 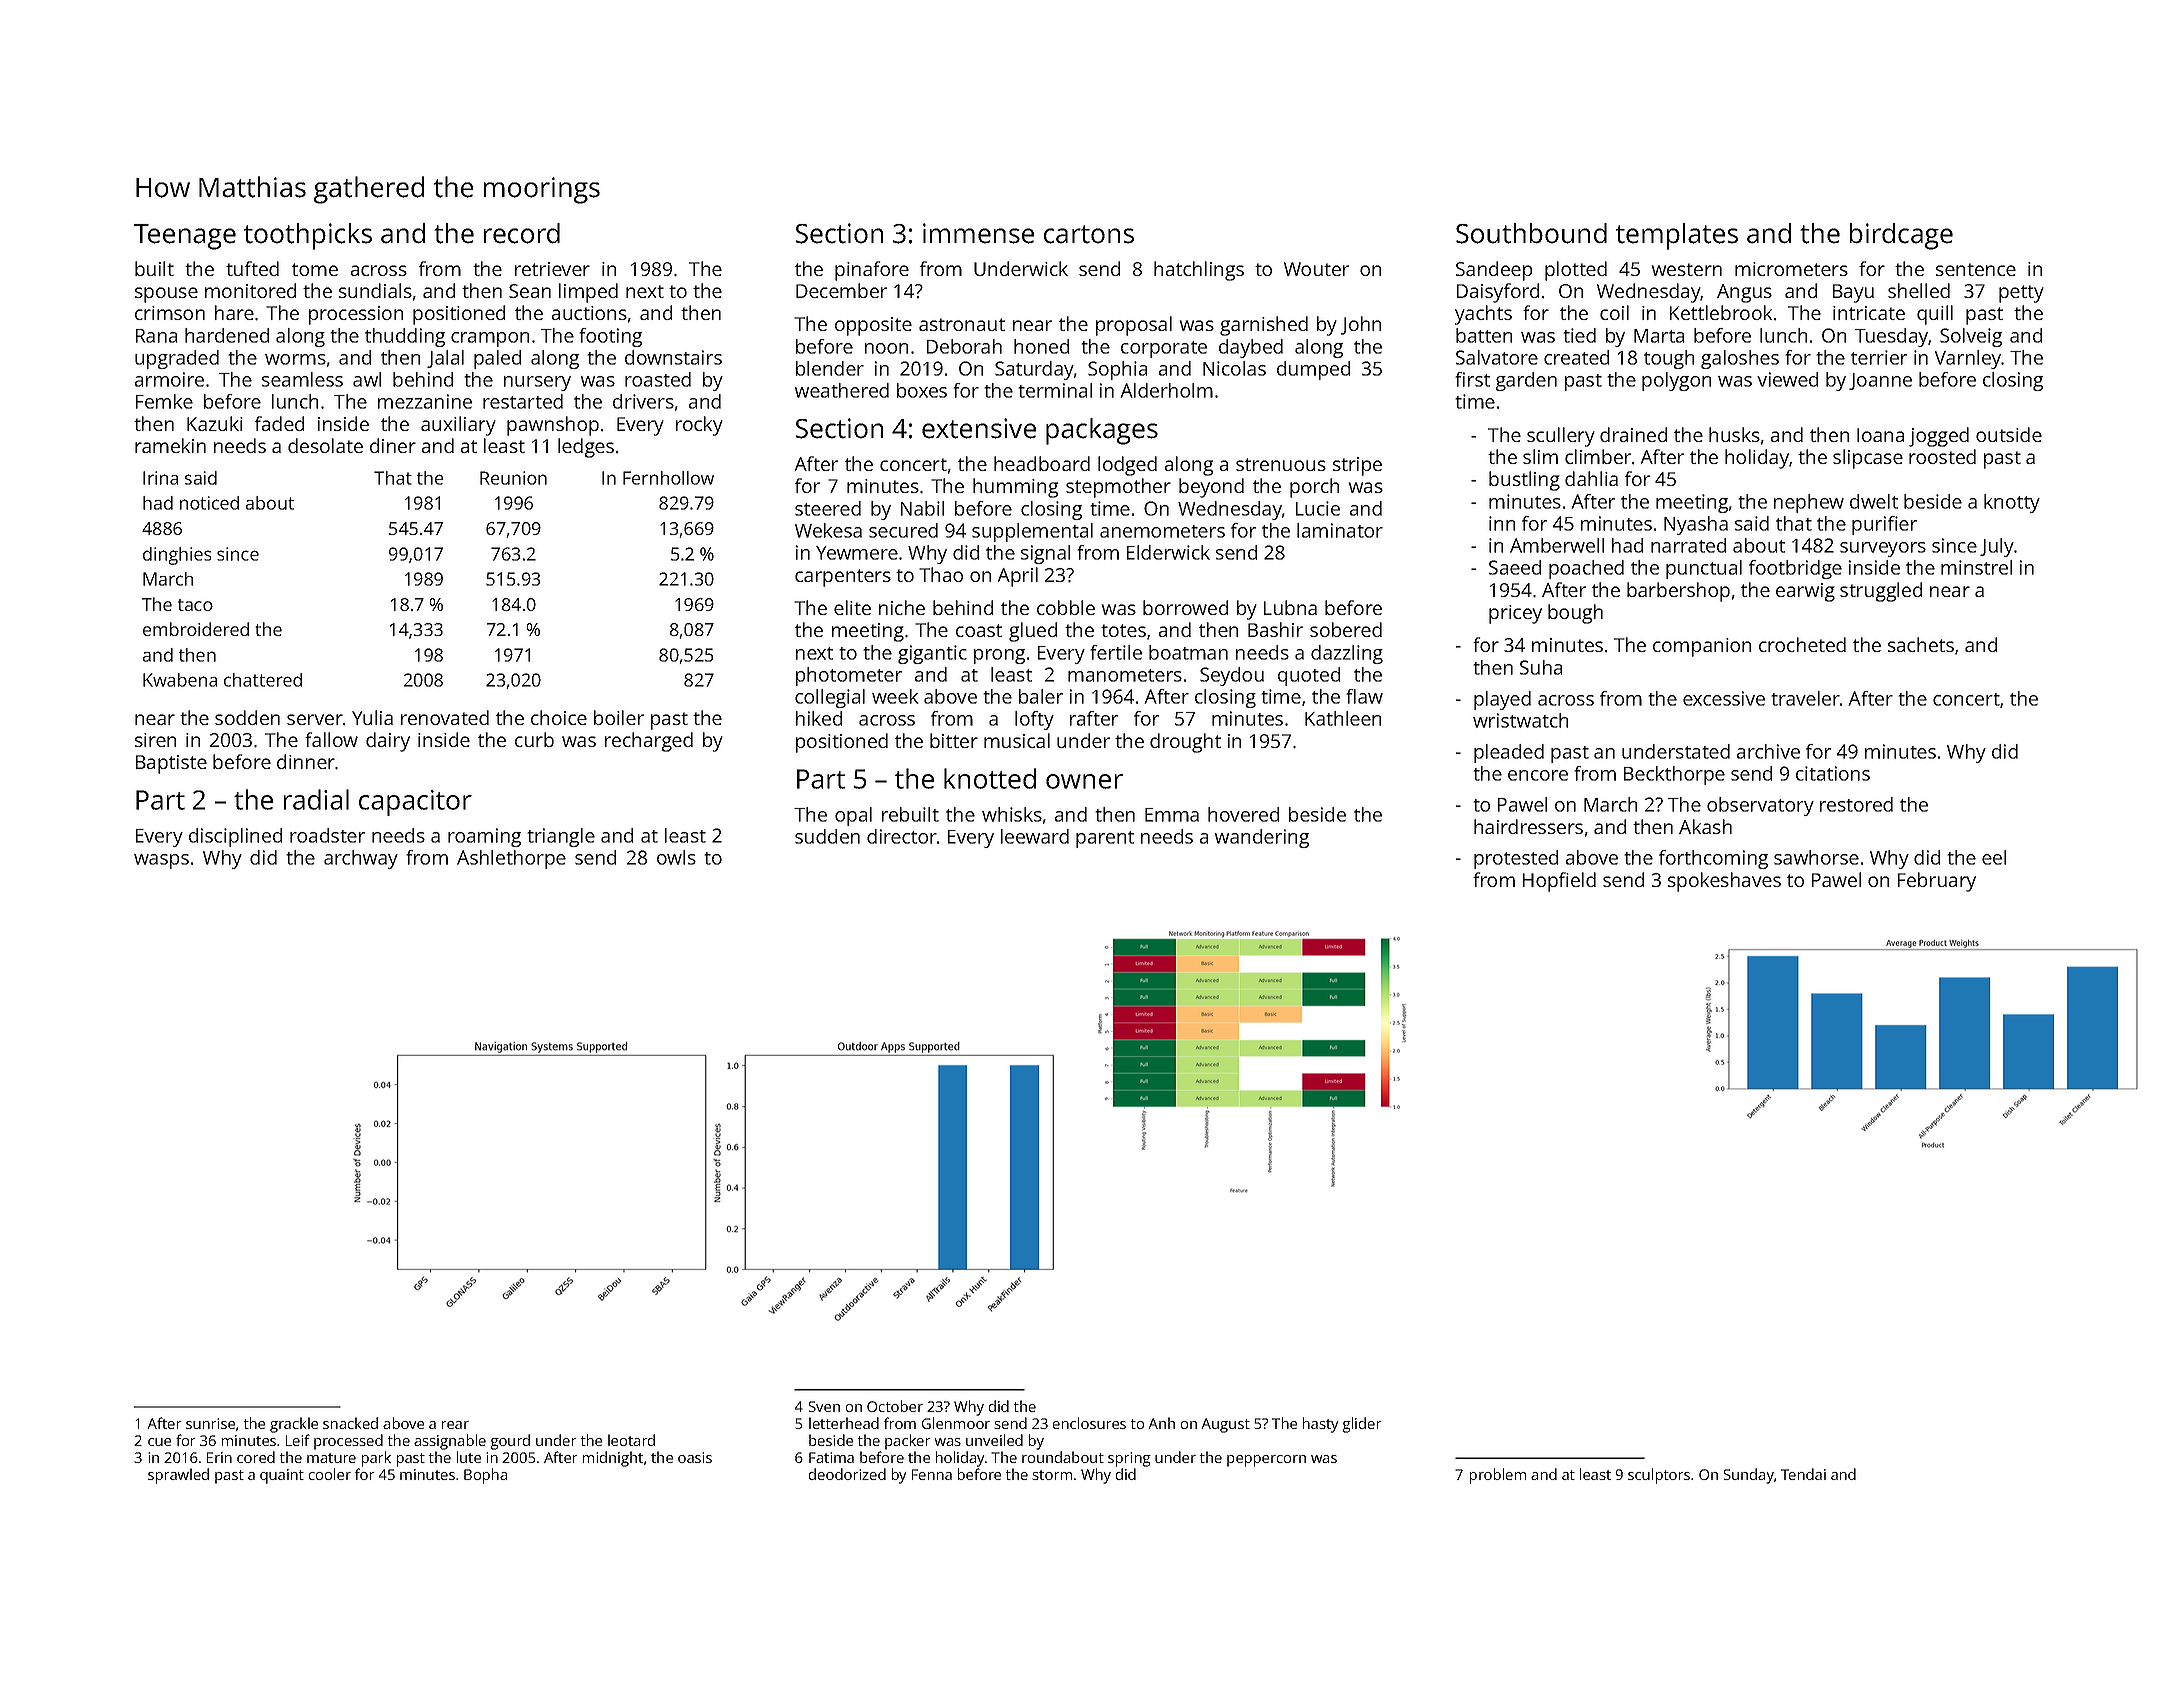 What do you see at coordinates (1185, 743) in the page?
I see `drought` at bounding box center [1185, 743].
